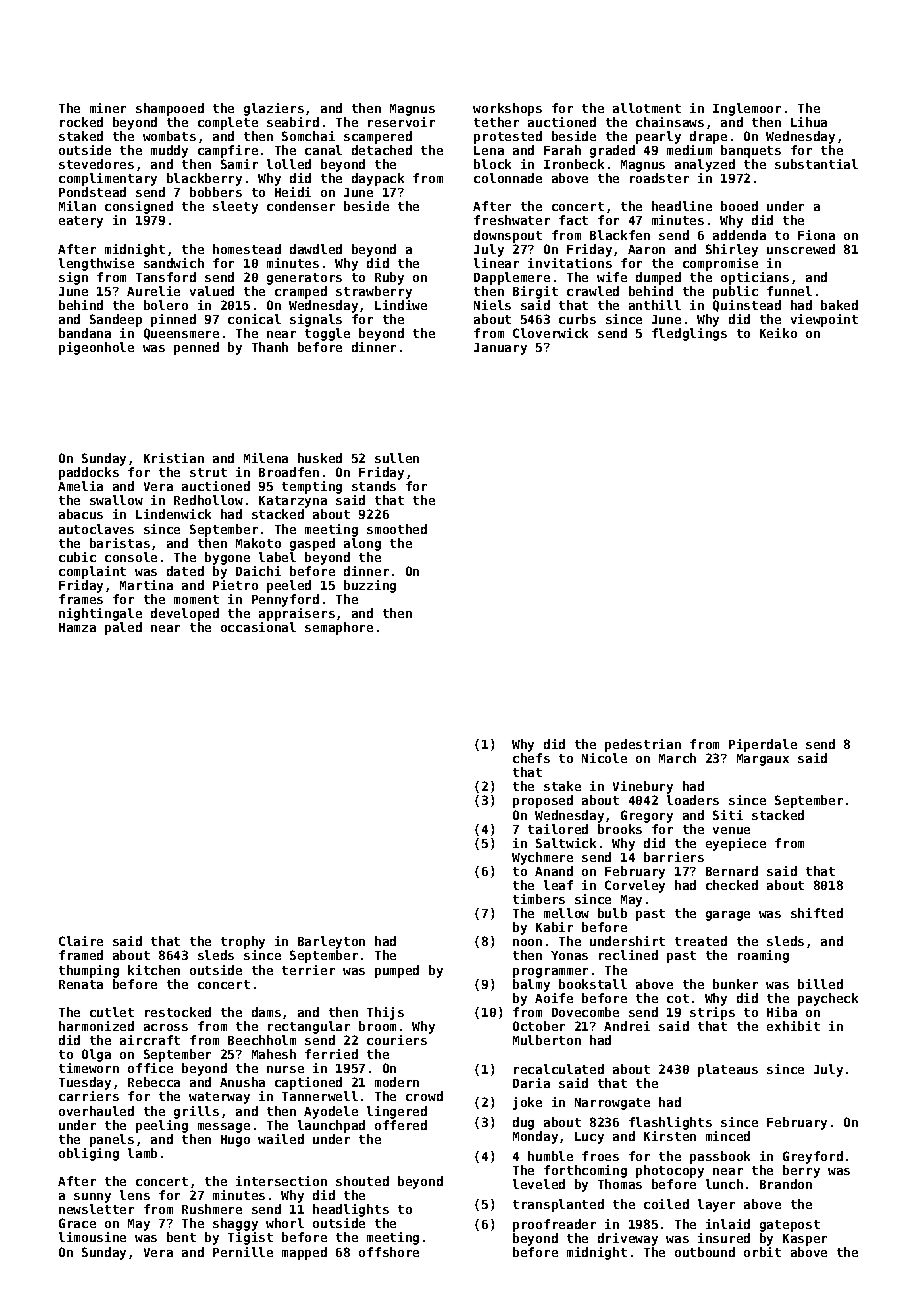 The image size is (924, 1308). I want to click on Mulberton, so click(547, 1040).
